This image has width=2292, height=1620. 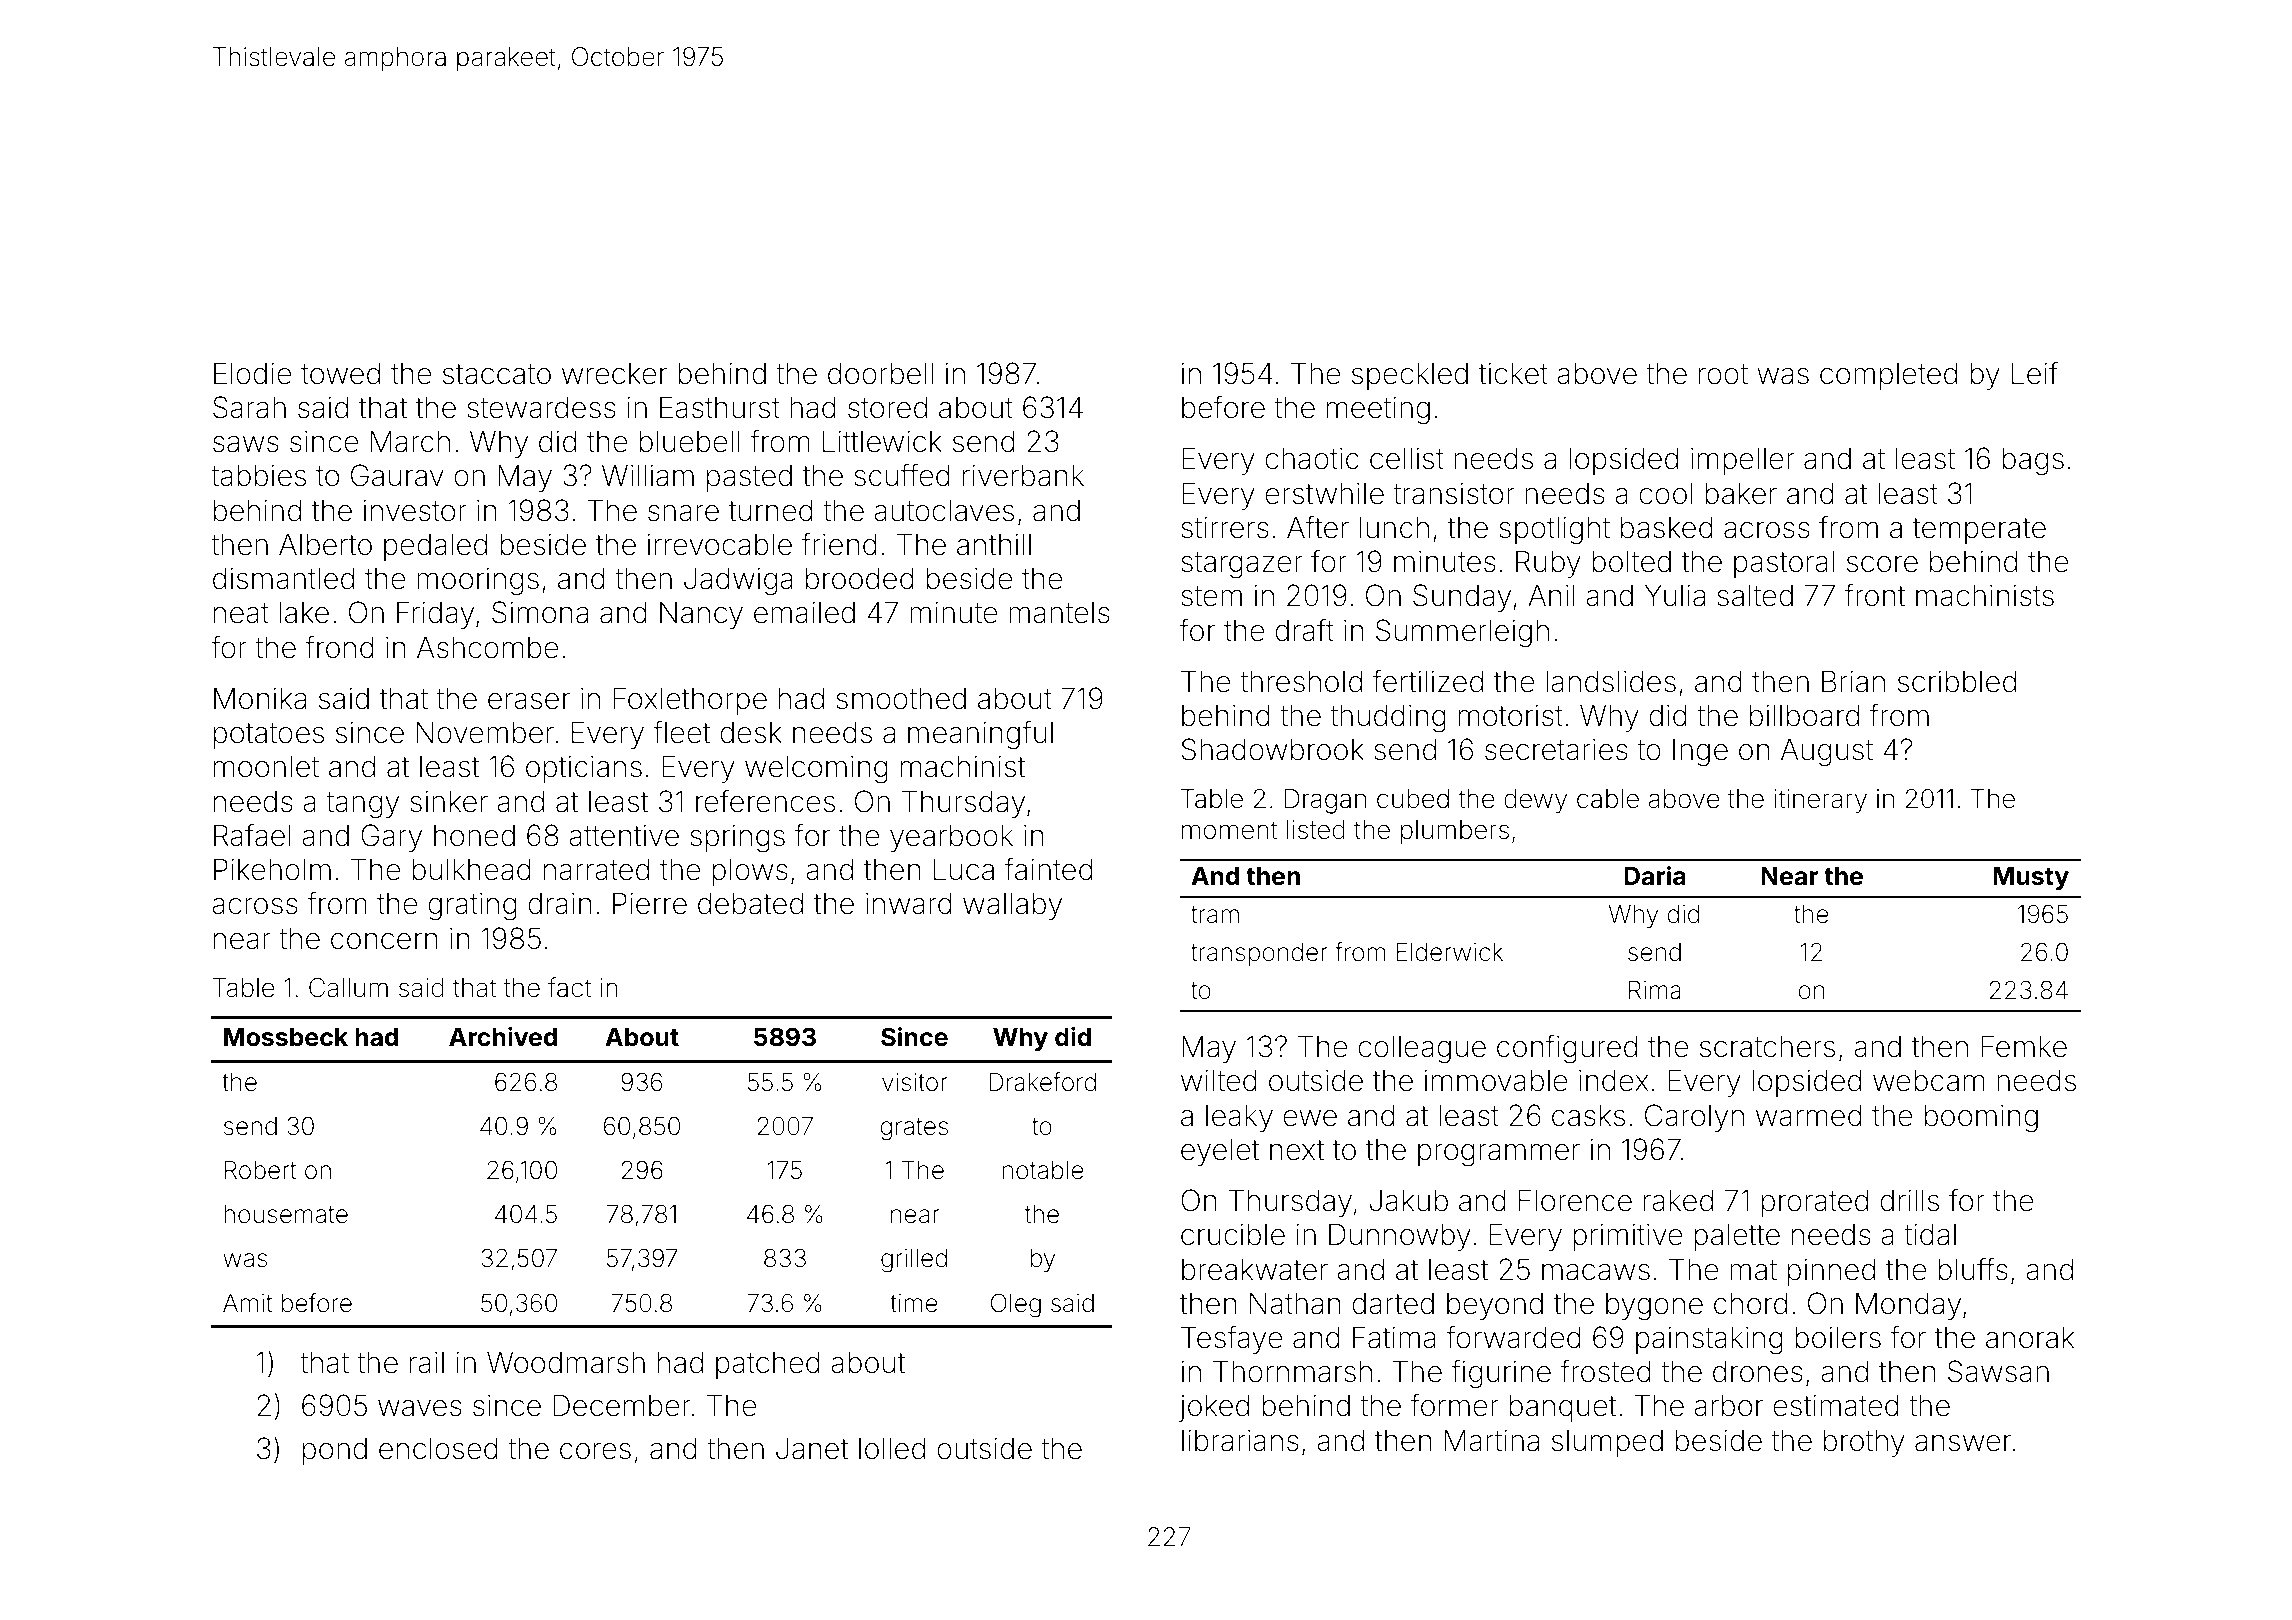 What do you see at coordinates (247, 1303) in the image?
I see `Amit` at bounding box center [247, 1303].
